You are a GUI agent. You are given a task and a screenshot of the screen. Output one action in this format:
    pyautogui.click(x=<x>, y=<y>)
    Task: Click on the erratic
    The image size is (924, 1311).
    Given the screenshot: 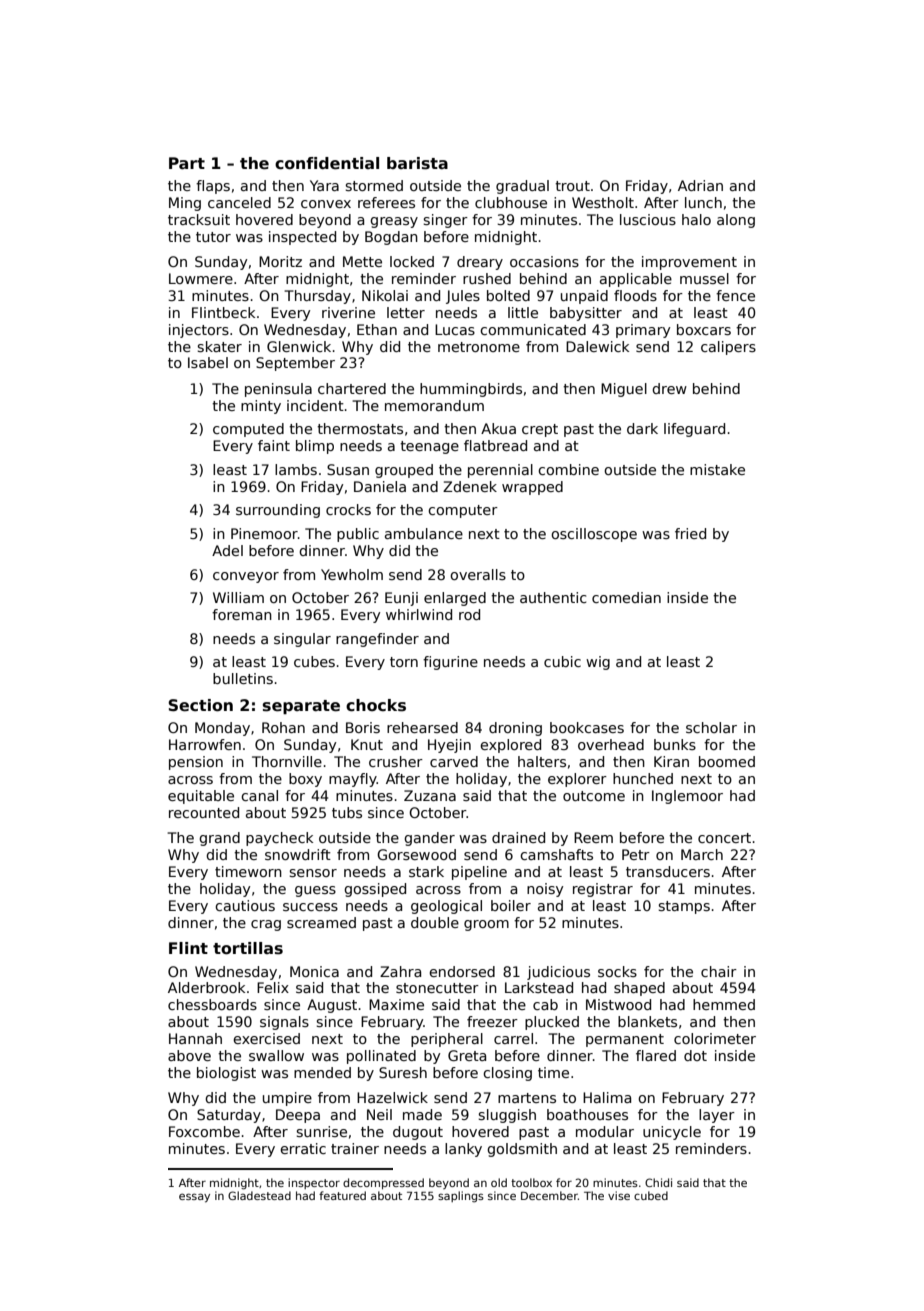 What is the action you would take?
    pyautogui.click(x=303, y=1148)
